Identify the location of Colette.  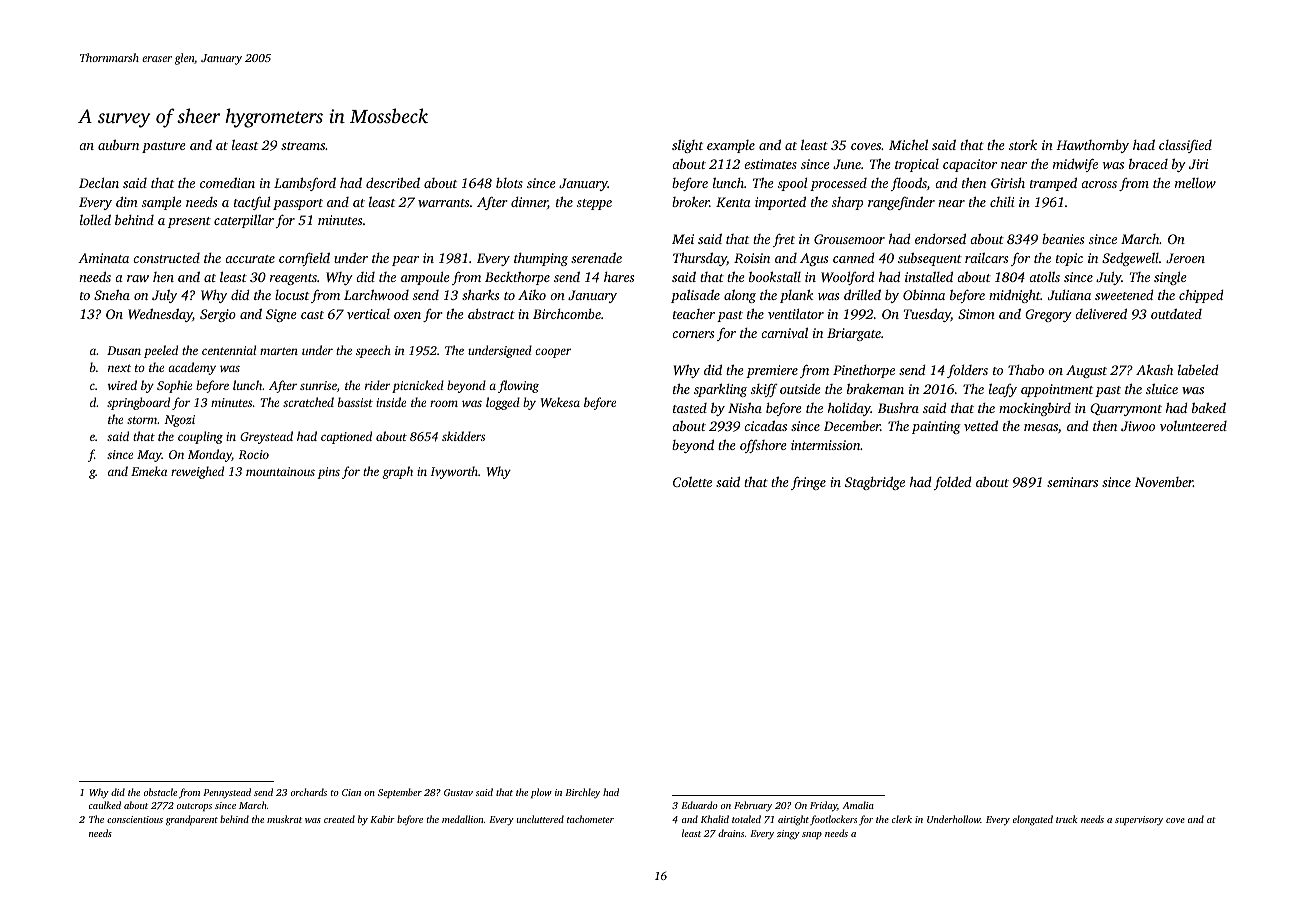
(692, 482).
